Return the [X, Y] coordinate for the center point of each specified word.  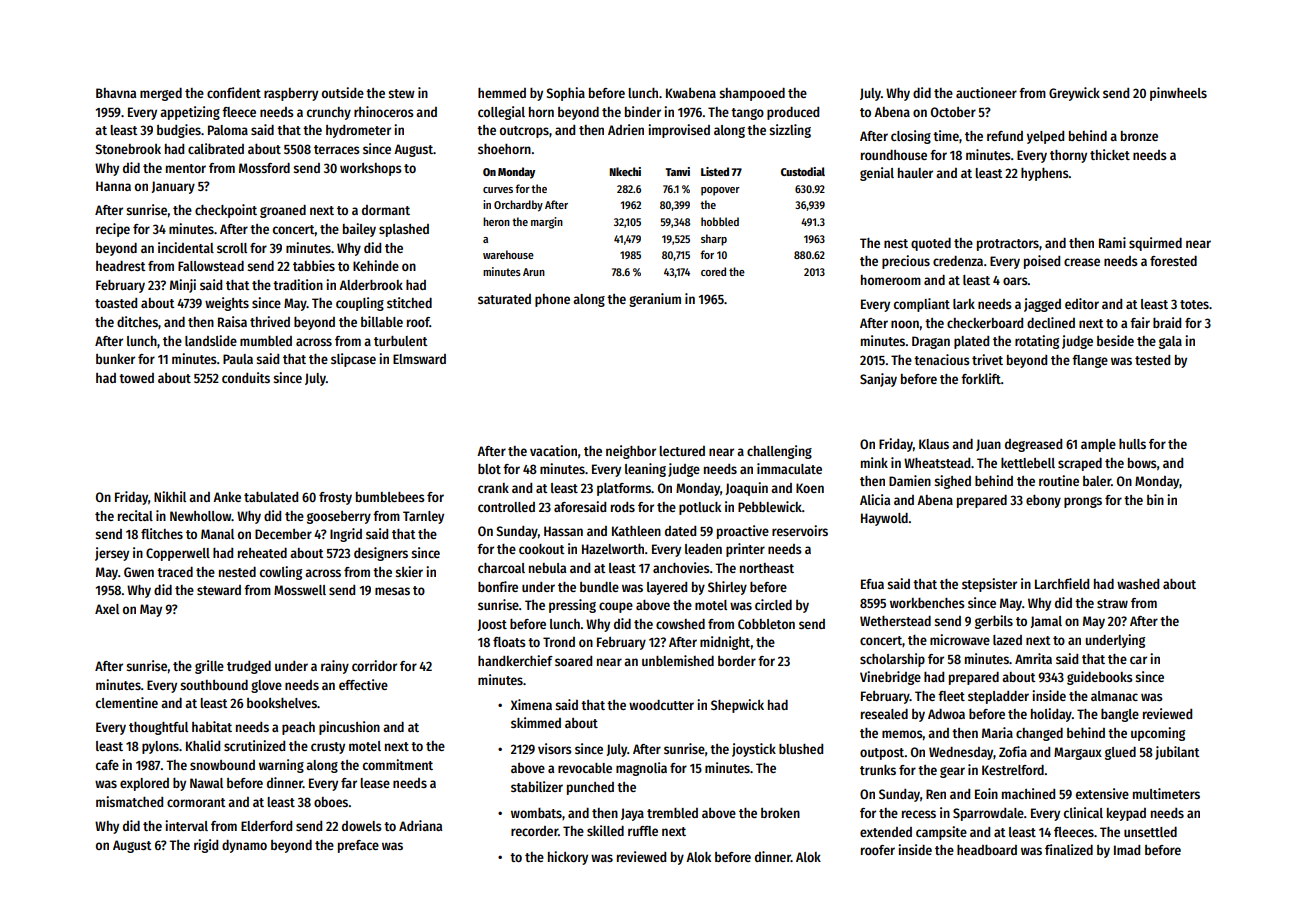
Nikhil [170, 496]
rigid [206, 846]
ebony [1043, 501]
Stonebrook [128, 149]
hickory [568, 858]
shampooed [752, 94]
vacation [553, 450]
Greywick [1074, 94]
